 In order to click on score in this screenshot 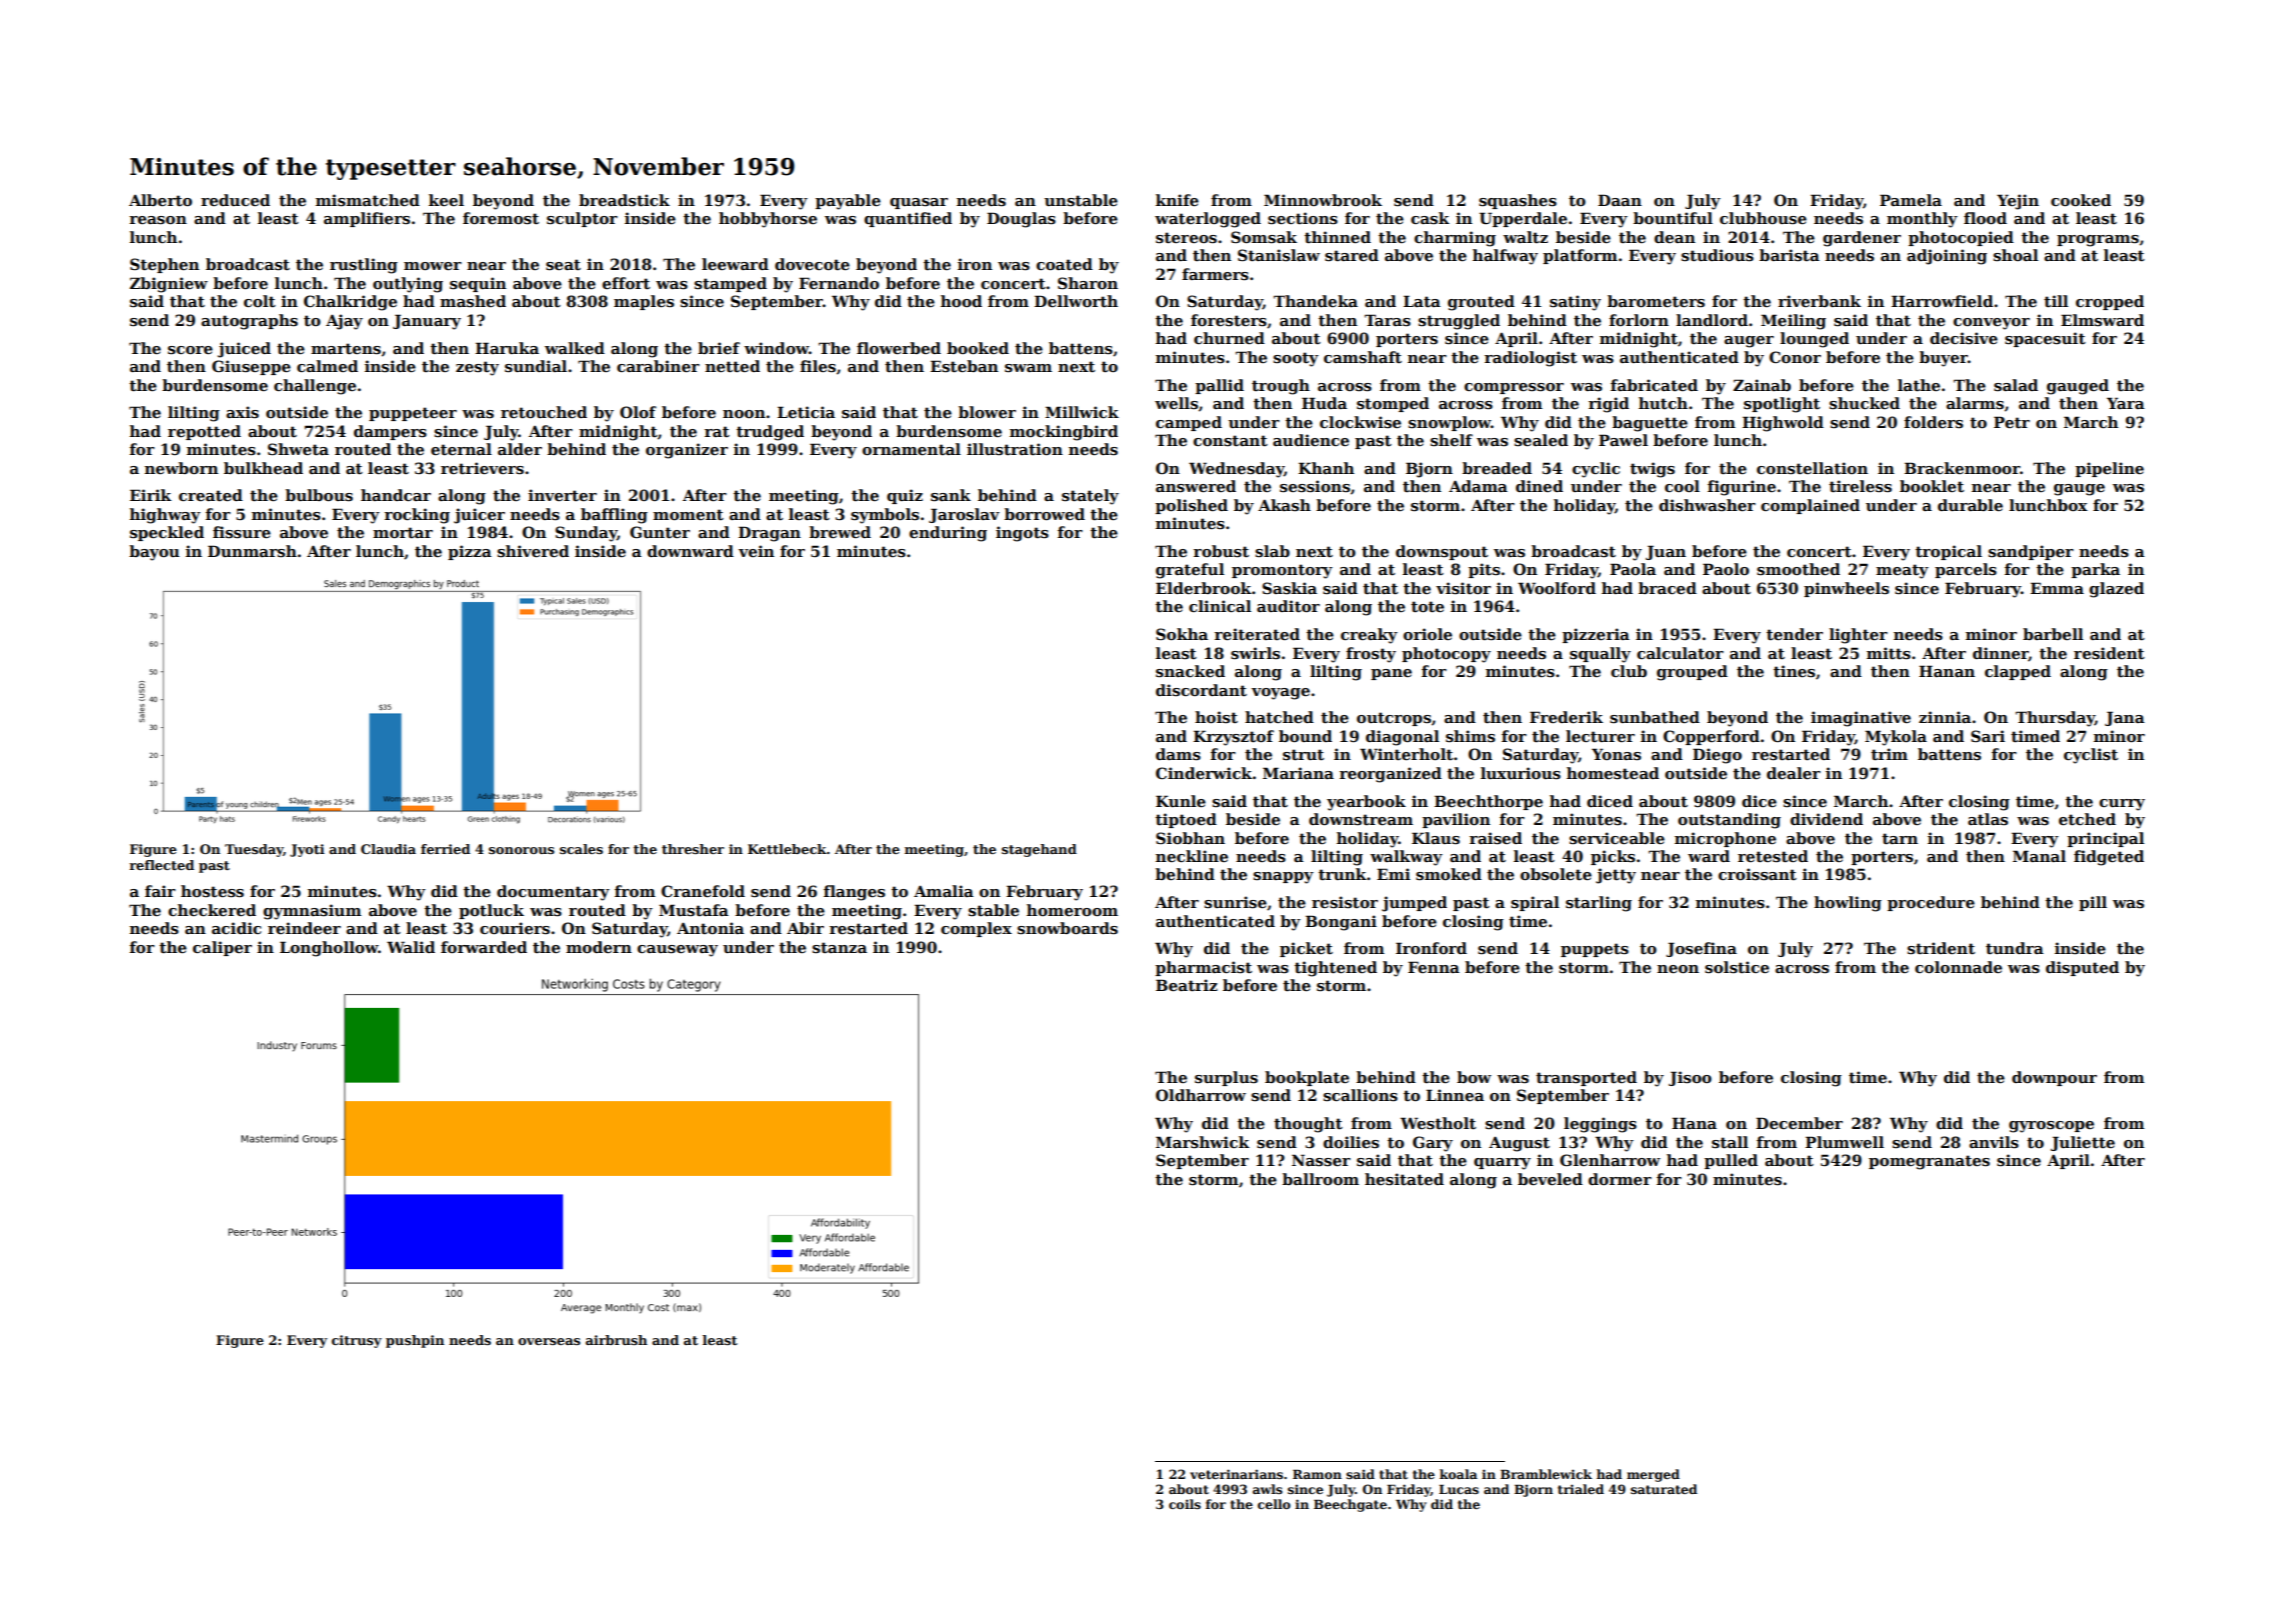, I will do `click(190, 350)`.
